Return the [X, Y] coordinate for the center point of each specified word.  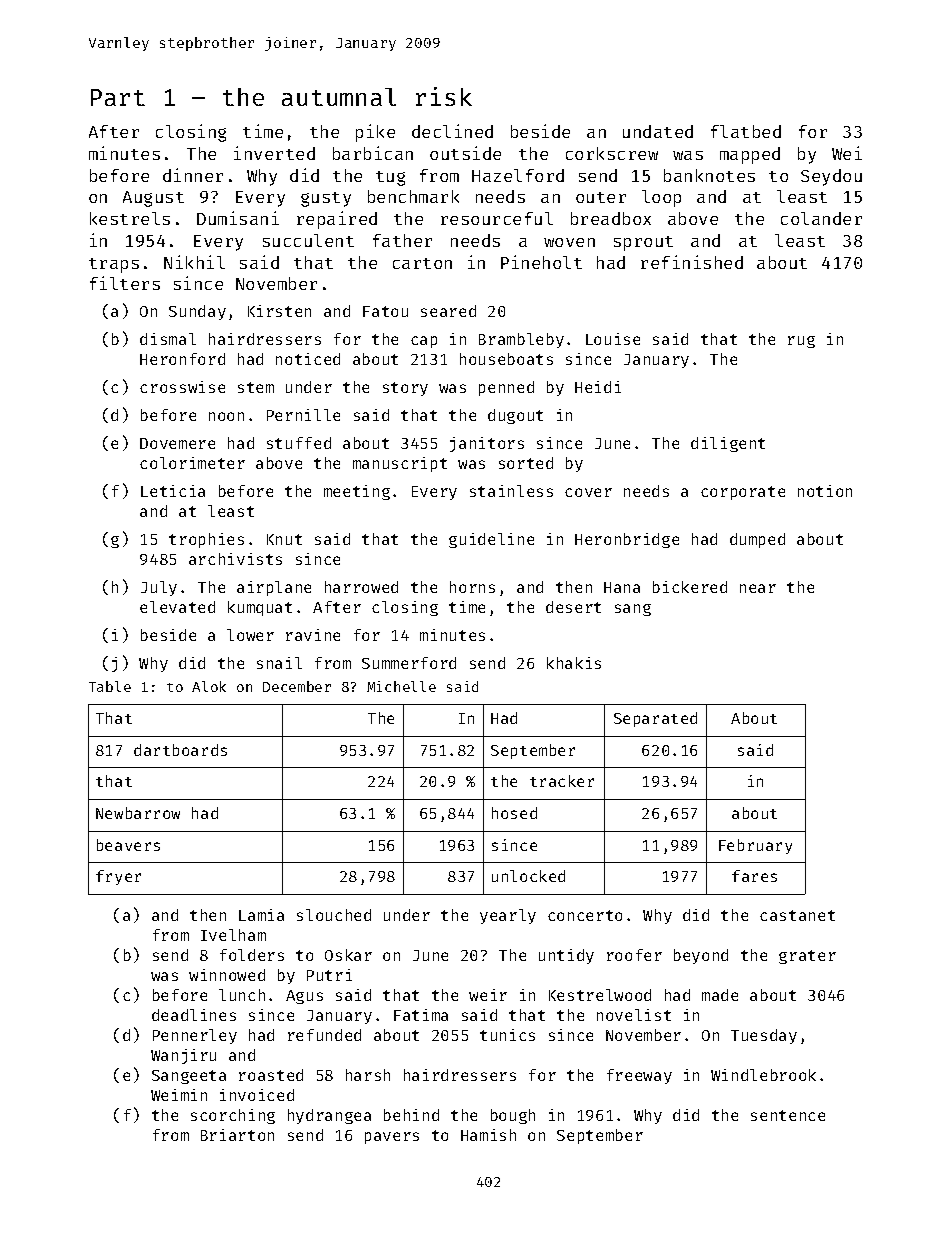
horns [472, 587]
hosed [514, 813]
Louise [613, 339]
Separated [655, 719]
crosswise [182, 387]
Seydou [831, 177]
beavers [128, 845]
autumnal [339, 97]
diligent [728, 444]
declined [452, 131]
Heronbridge [627, 540]
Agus [304, 997]
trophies [206, 540]
